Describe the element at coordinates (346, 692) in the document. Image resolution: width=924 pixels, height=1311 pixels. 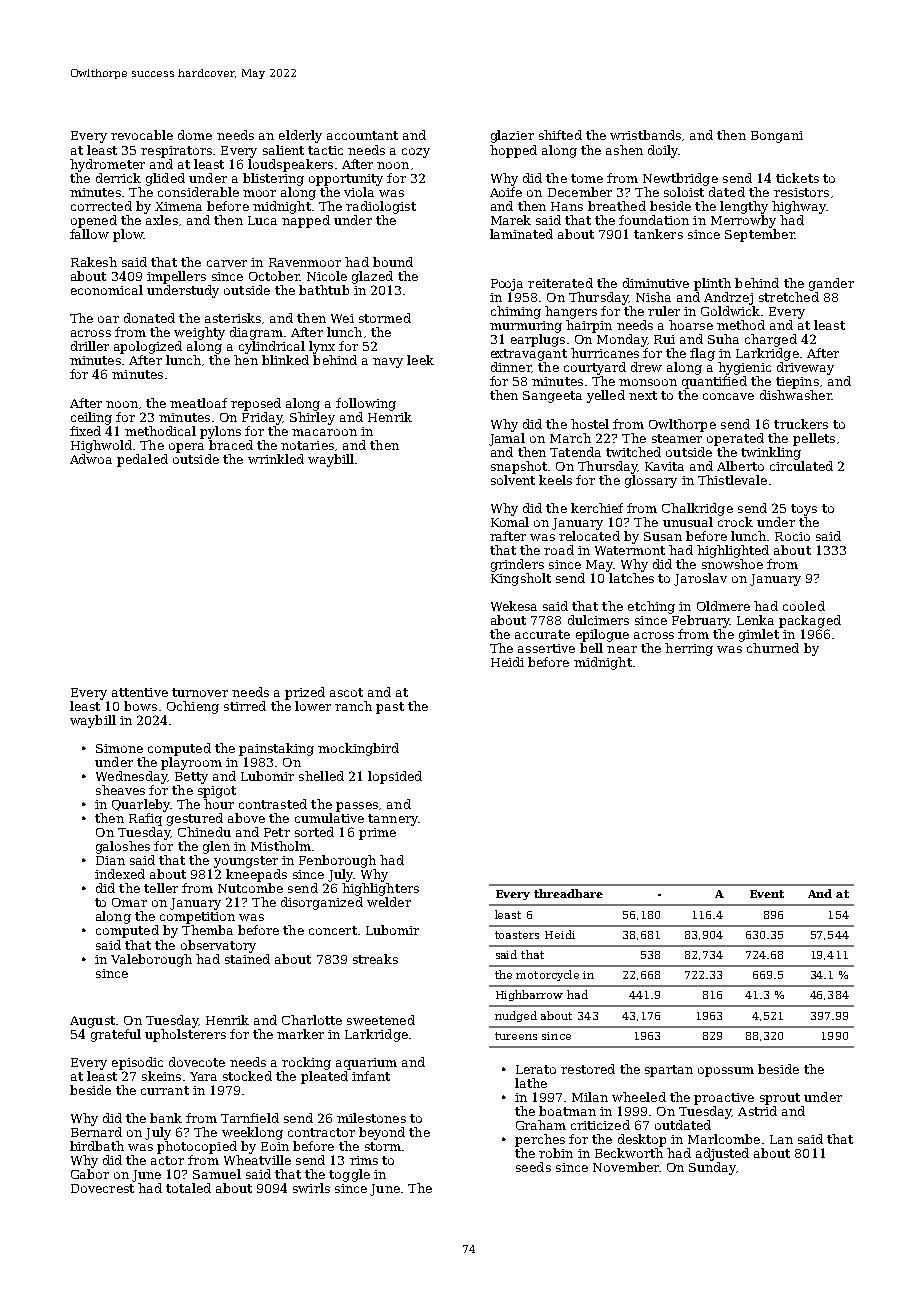
I see `ascot` at that location.
